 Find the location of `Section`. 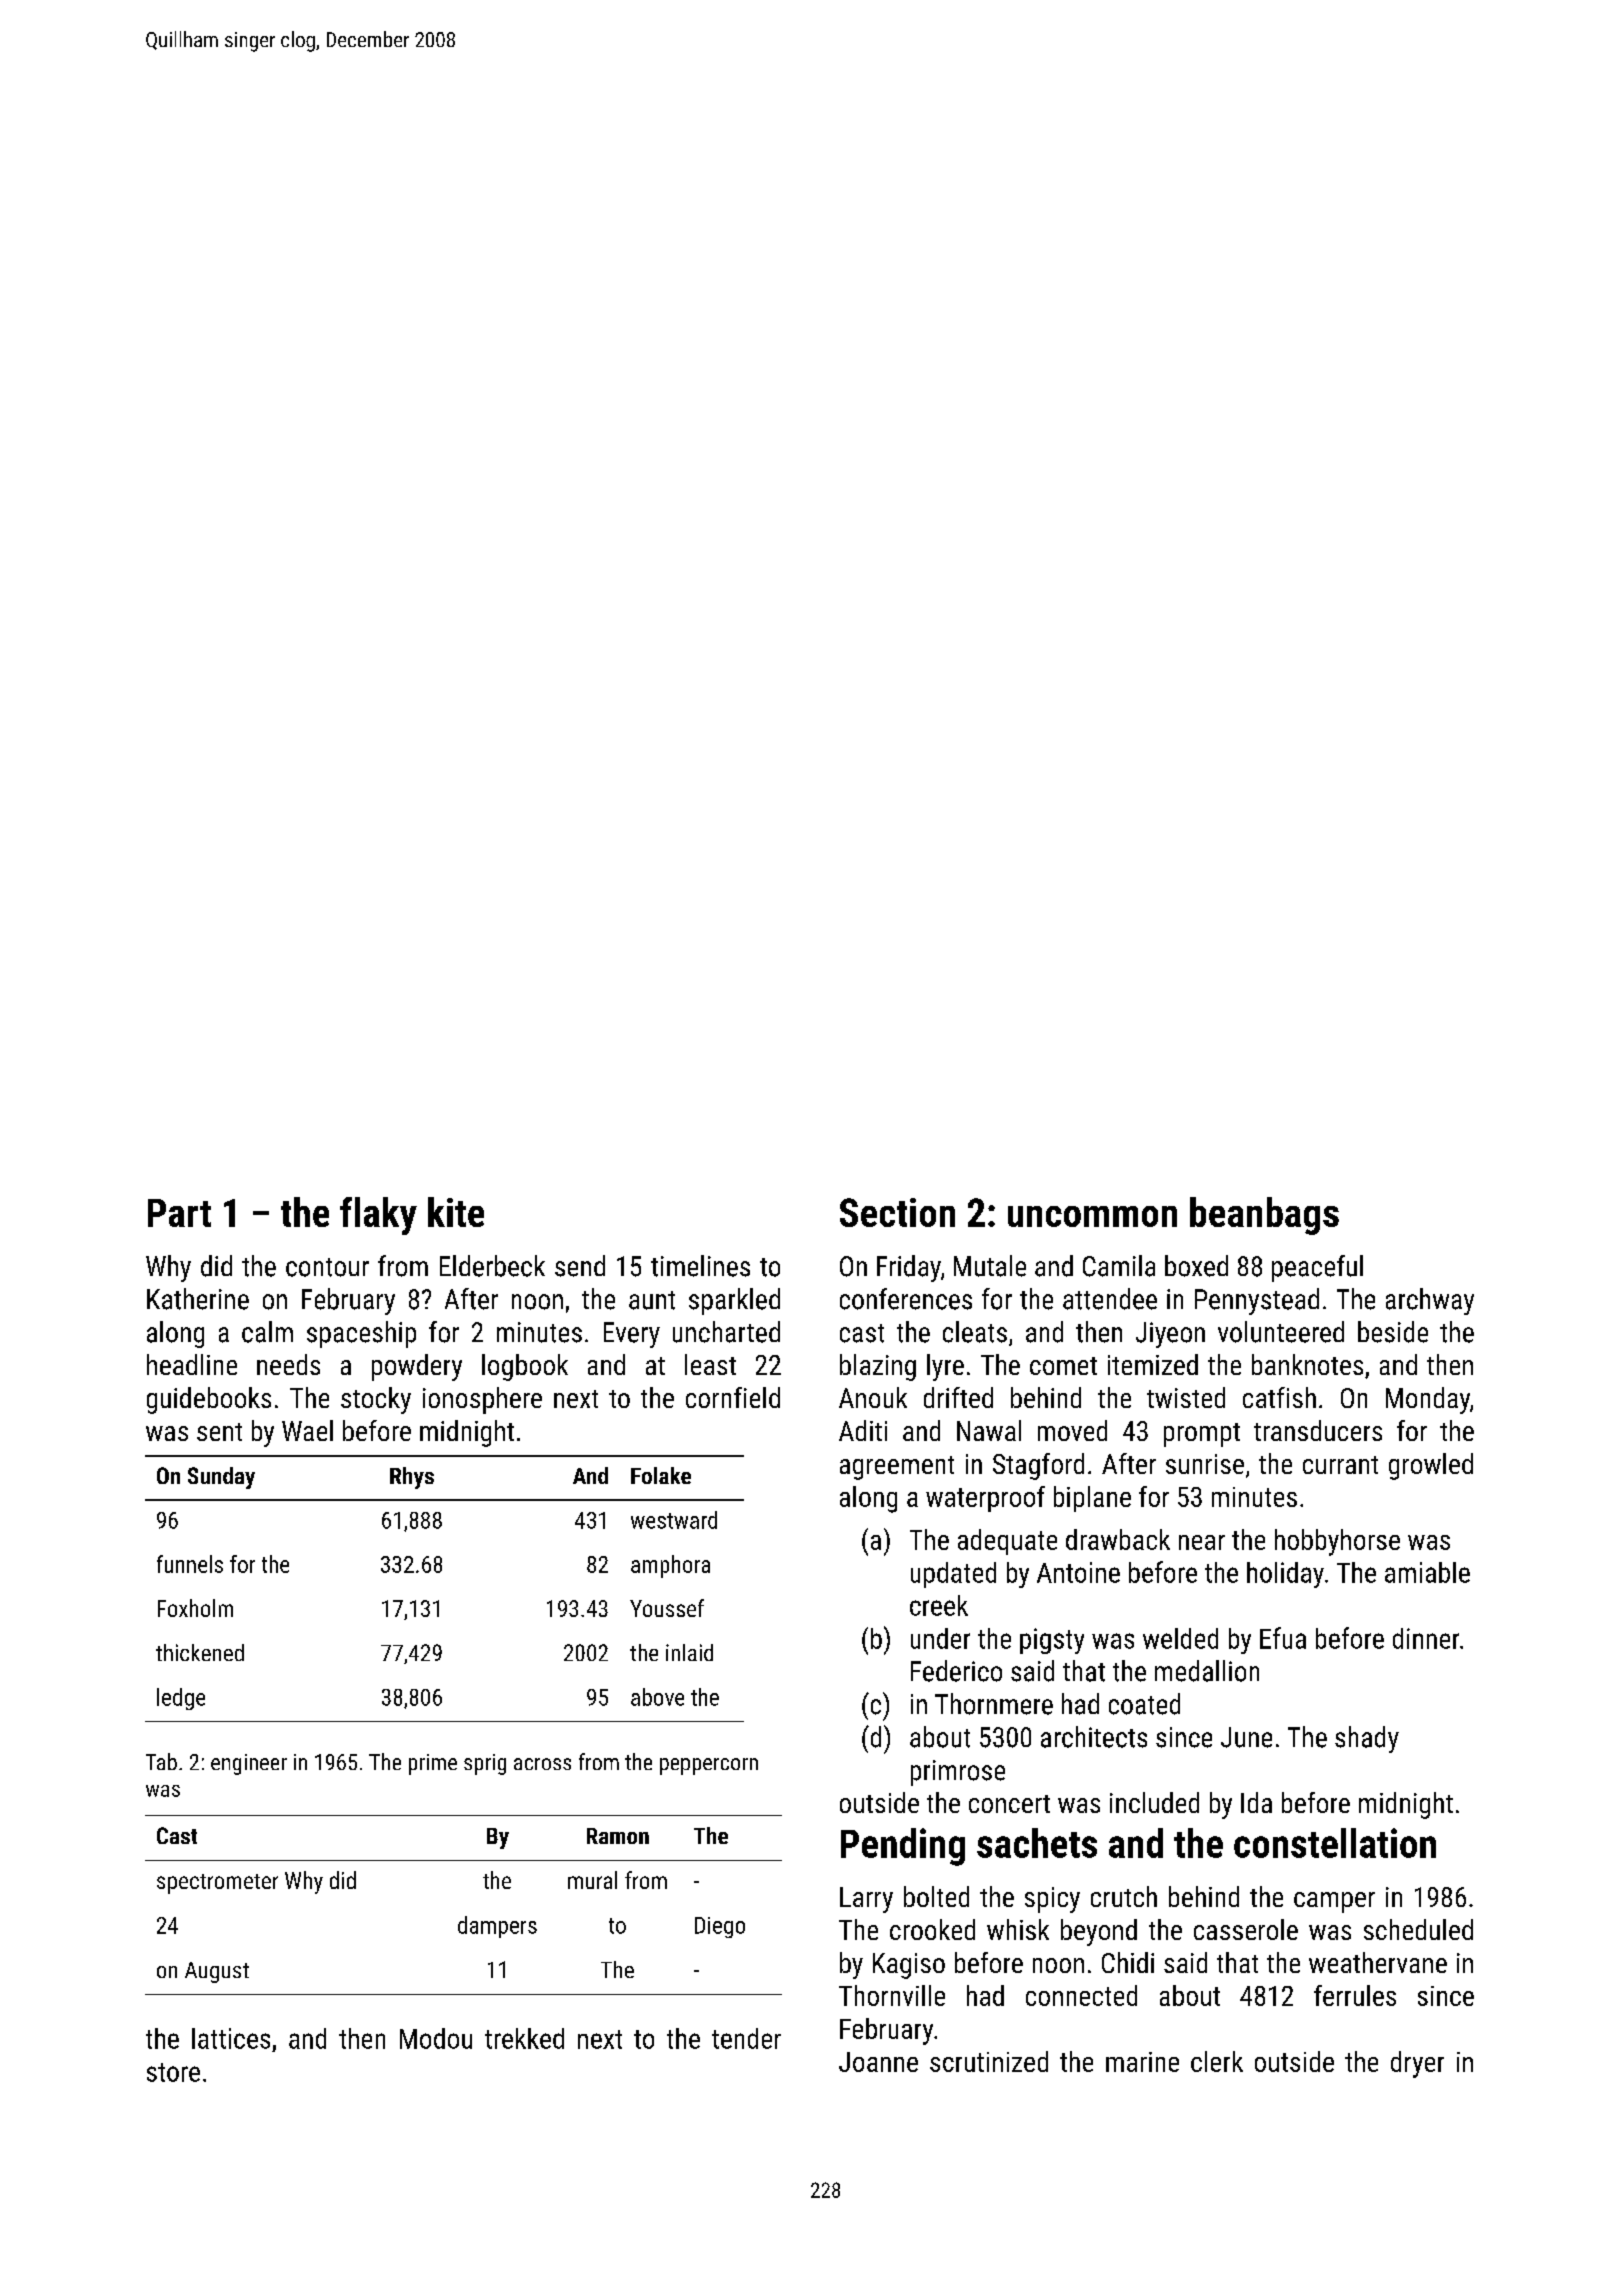

Section is located at coordinates (897, 1212).
